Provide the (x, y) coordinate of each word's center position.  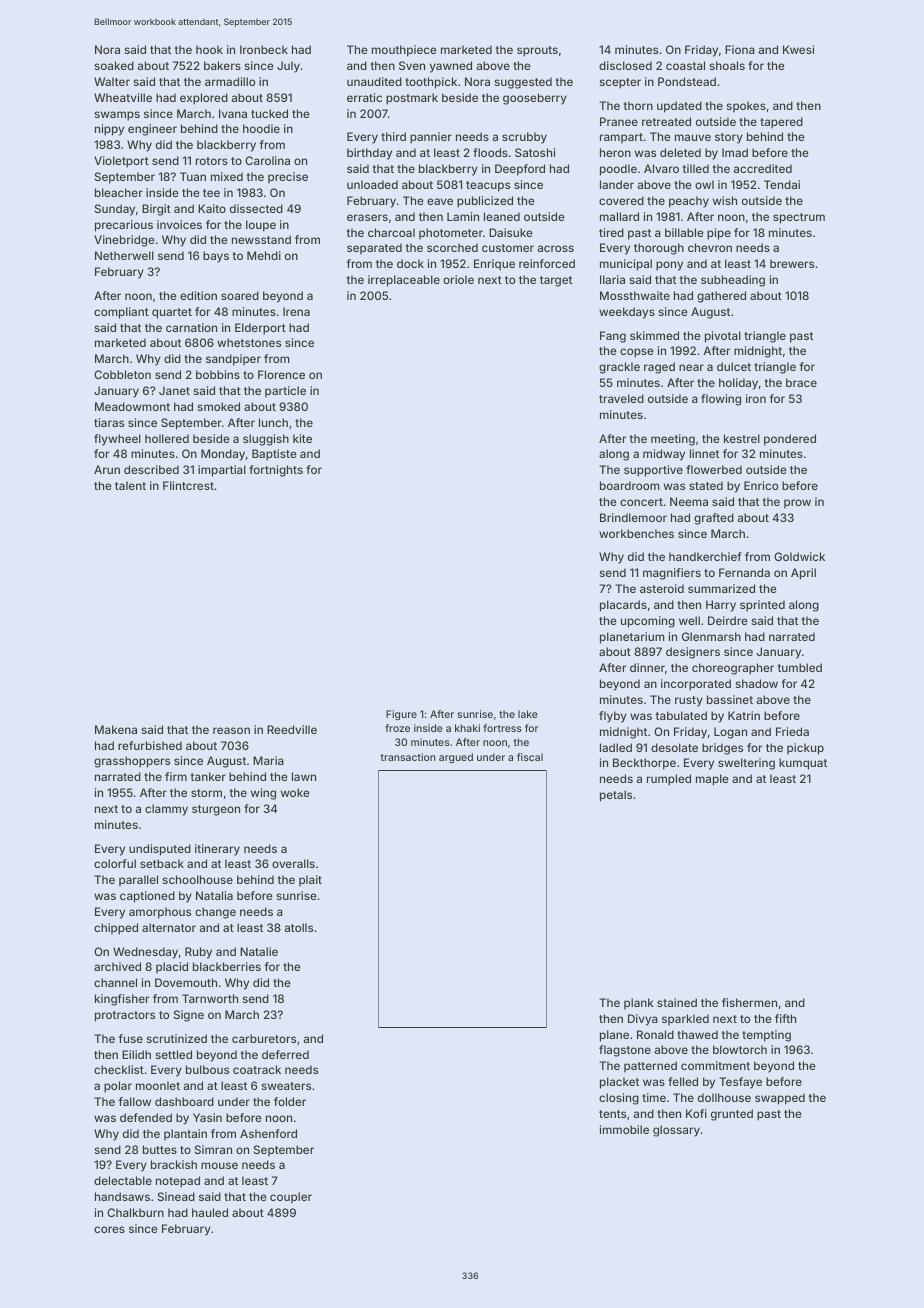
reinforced (547, 263)
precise (288, 177)
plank (639, 1003)
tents (612, 1114)
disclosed (625, 65)
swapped (780, 1099)
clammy (166, 810)
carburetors (264, 1038)
